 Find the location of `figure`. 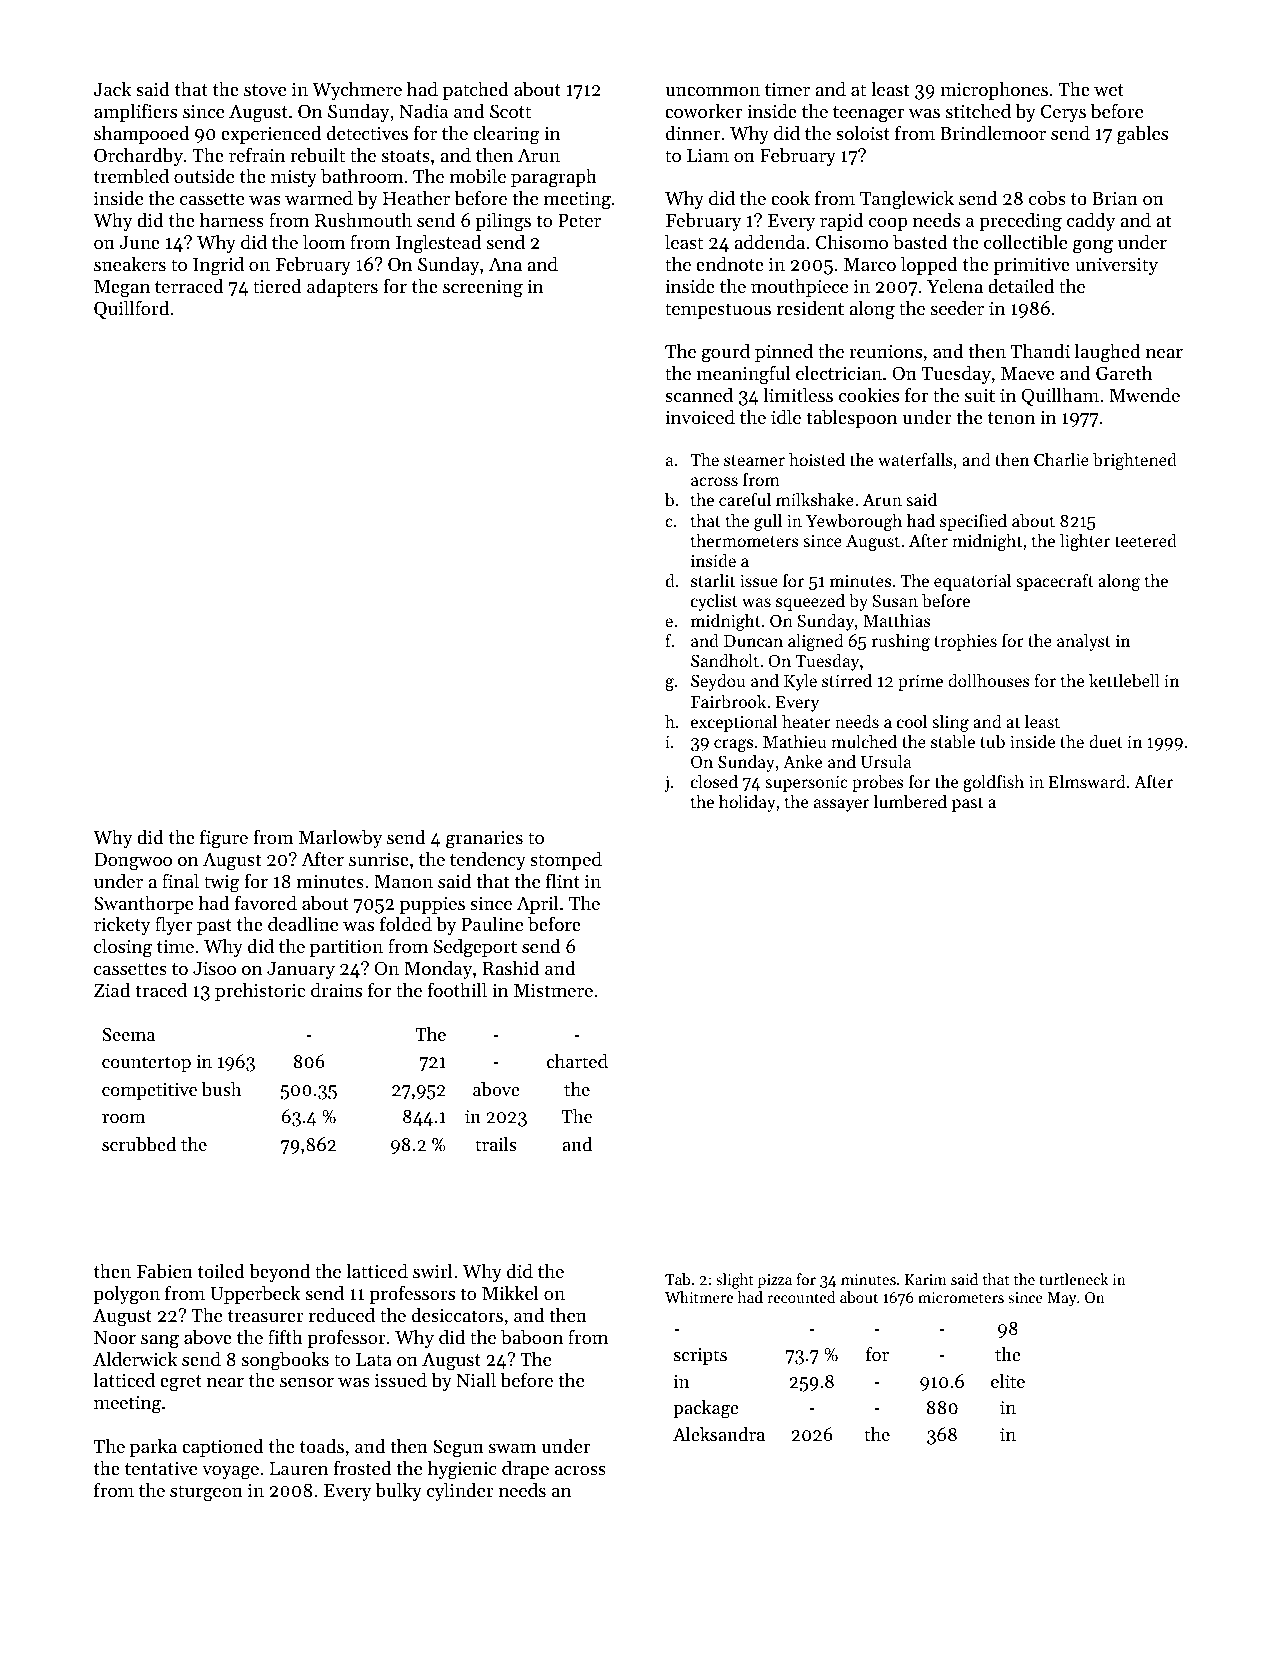

figure is located at coordinates (224, 839).
